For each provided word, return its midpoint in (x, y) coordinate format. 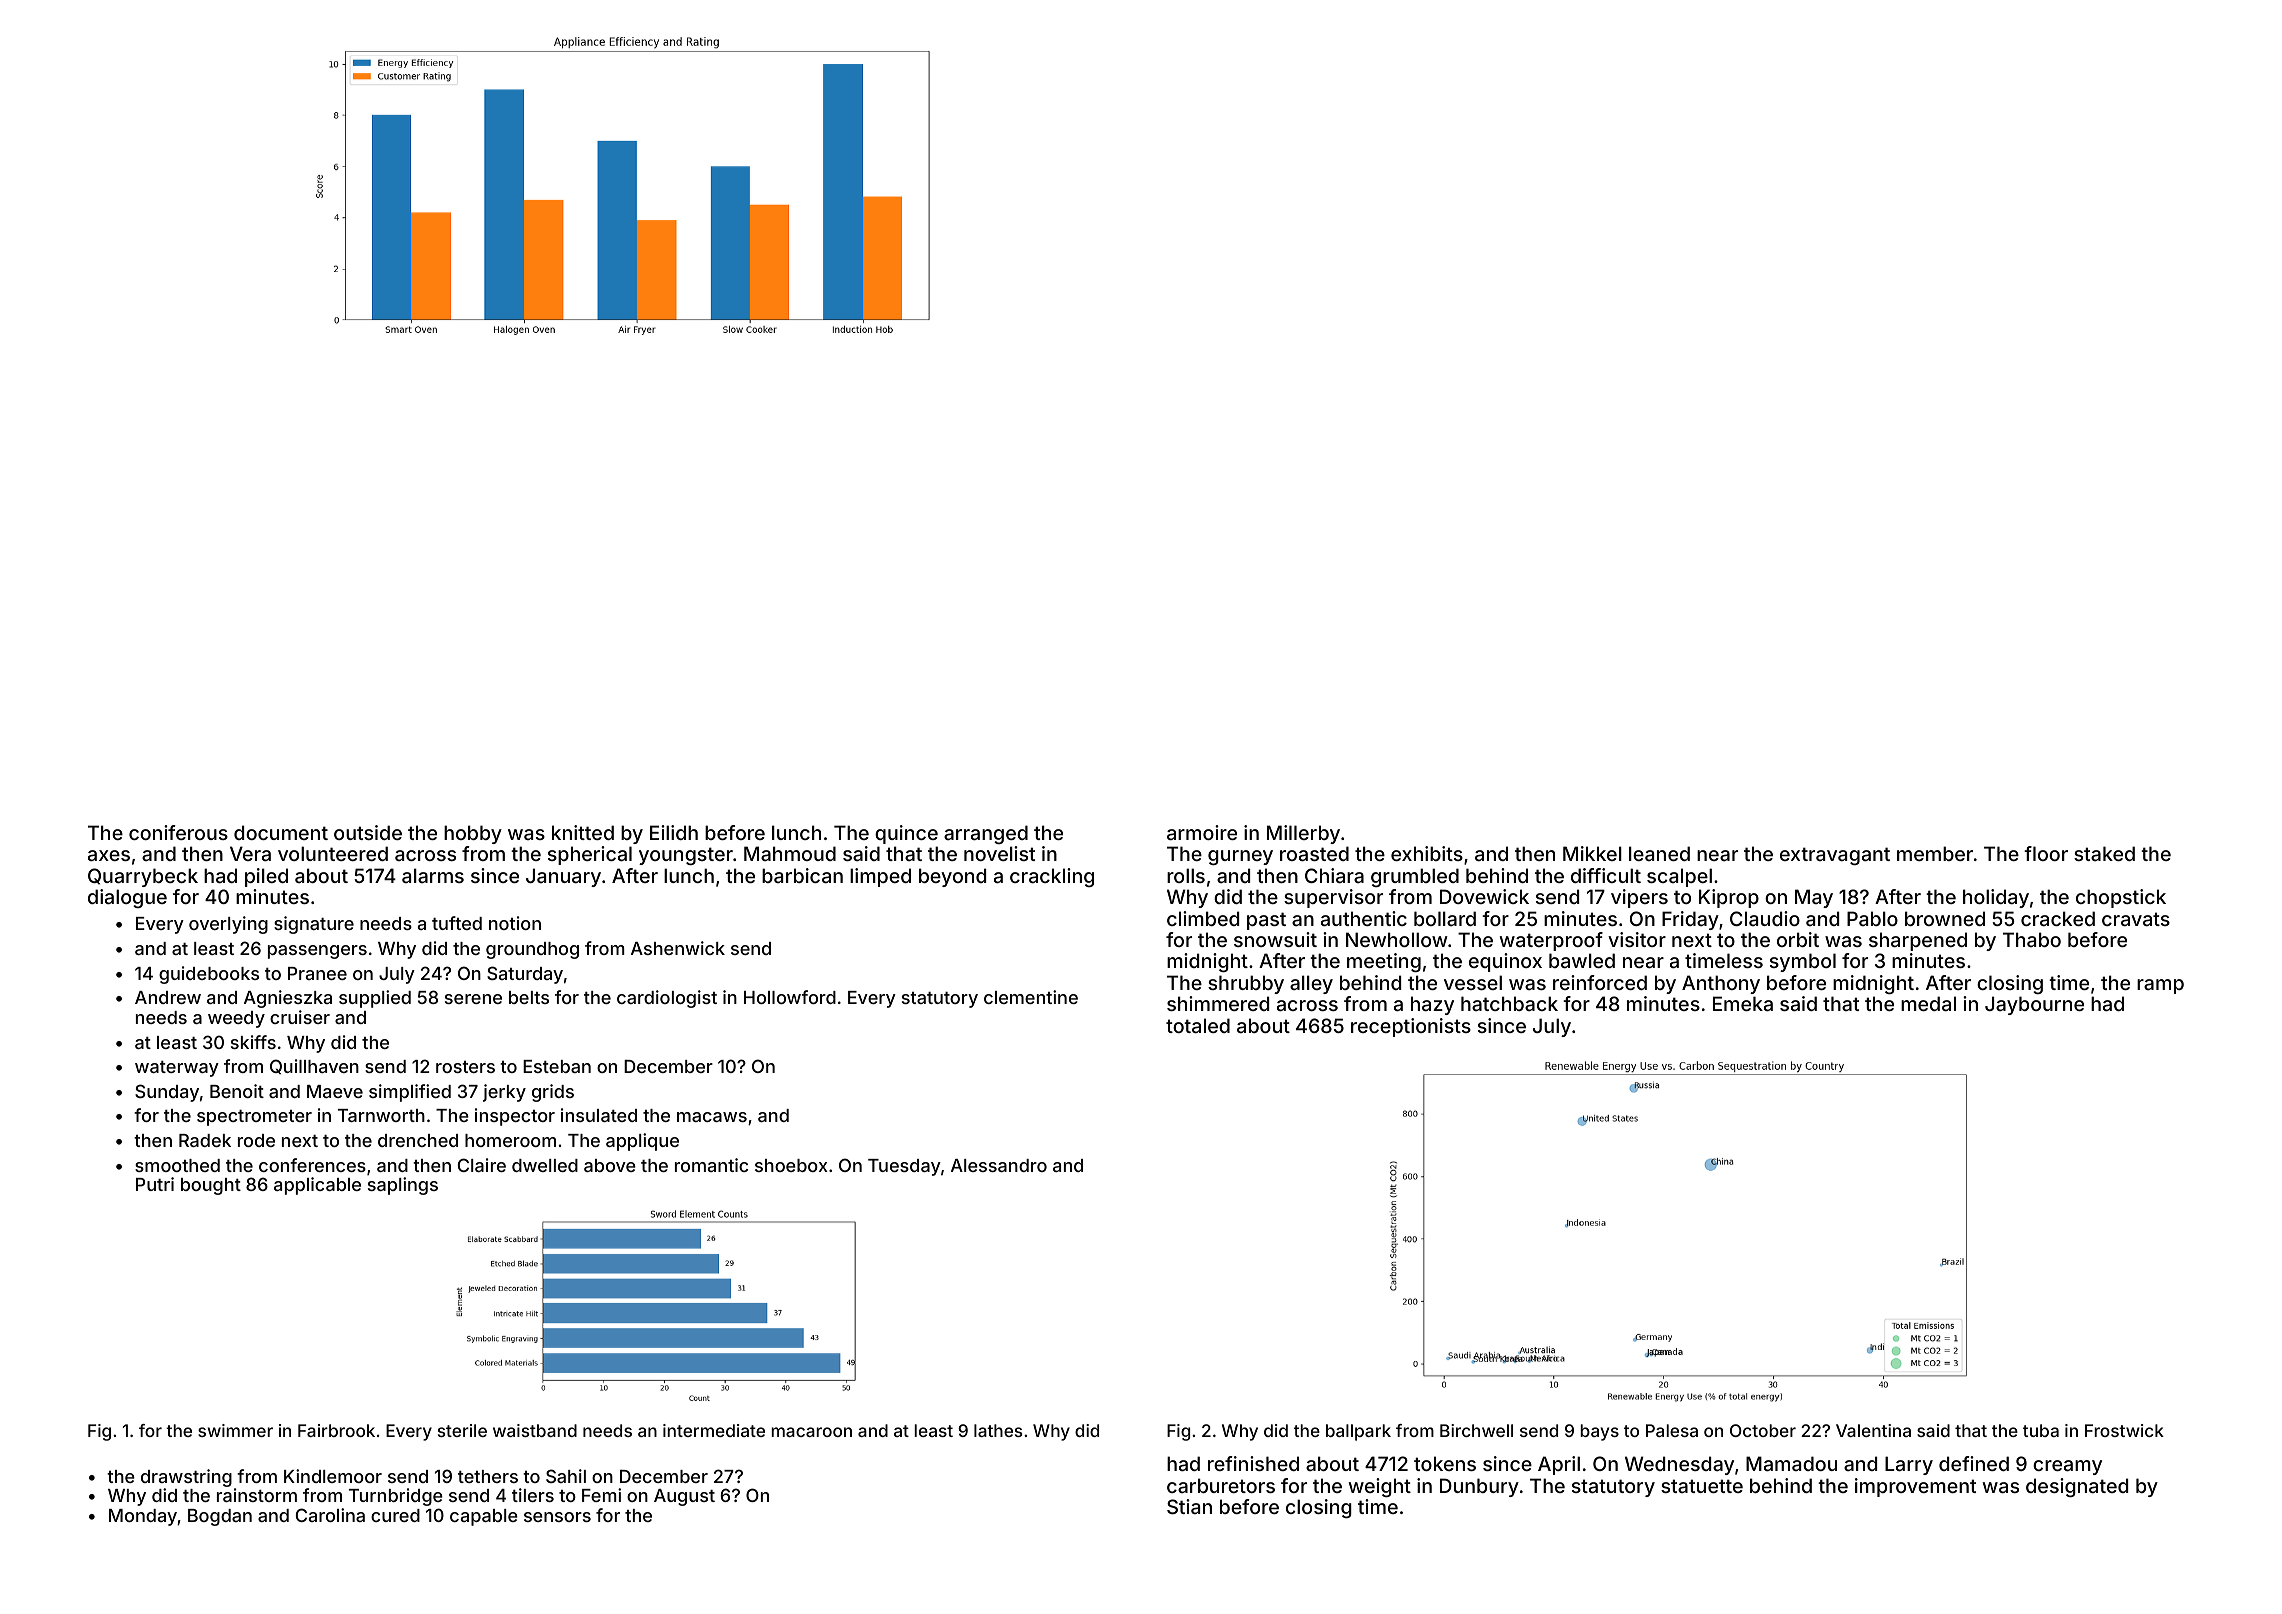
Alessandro (999, 1165)
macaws (712, 1117)
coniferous (178, 832)
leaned (1659, 853)
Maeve (335, 1091)
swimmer (235, 1430)
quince (906, 834)
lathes (998, 1430)
